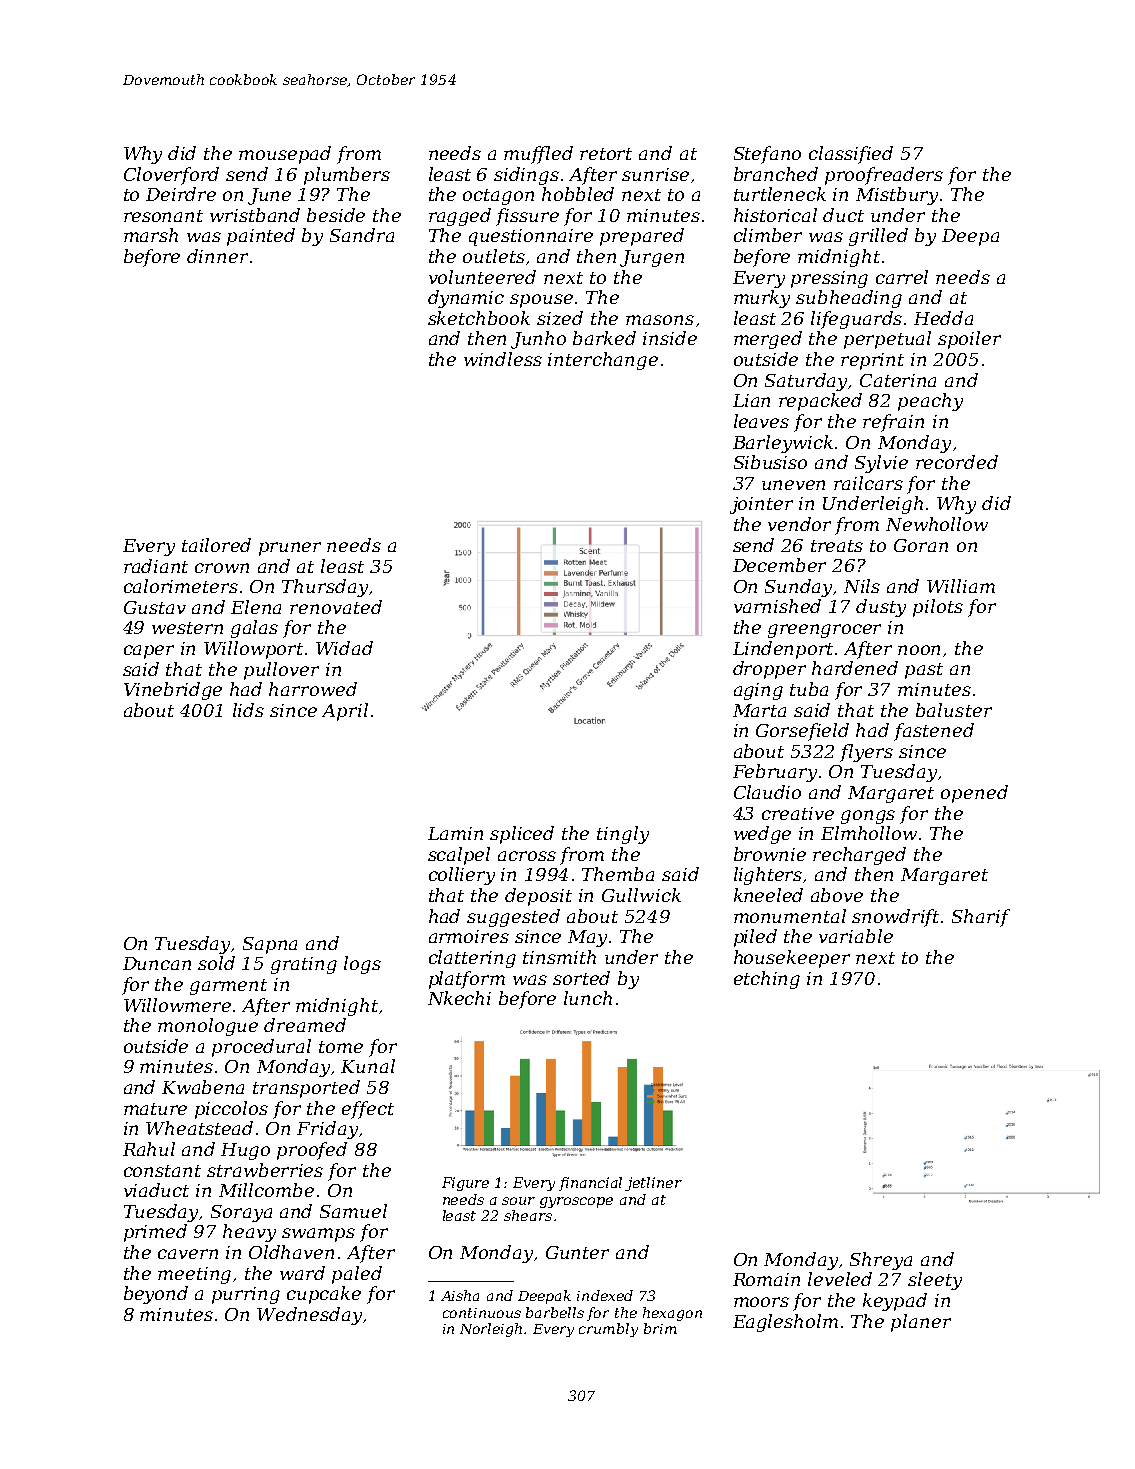  Describe the element at coordinates (887, 340) in the document. I see `perpetual` at that location.
